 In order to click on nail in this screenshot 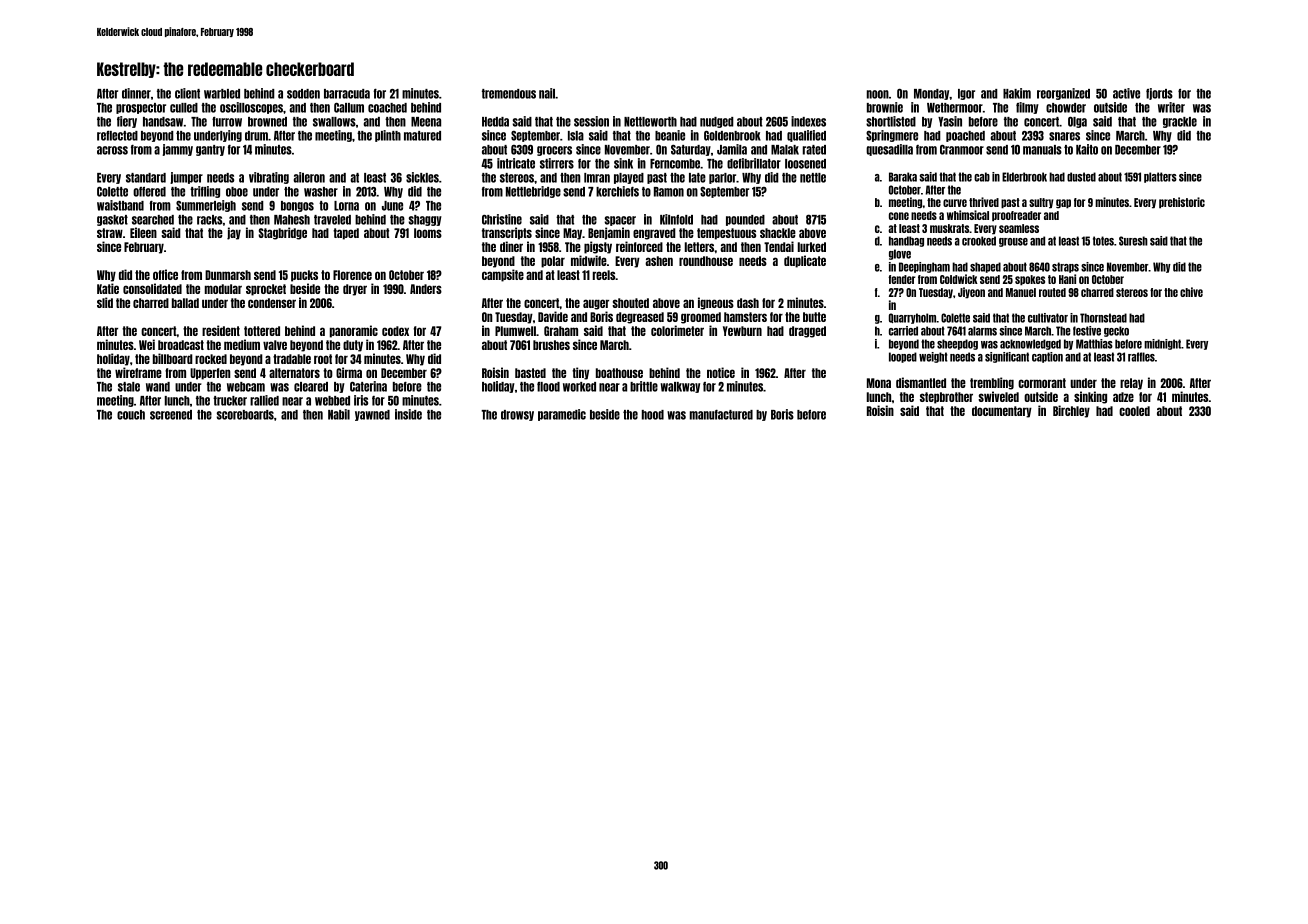, I will do `click(547, 93)`.
